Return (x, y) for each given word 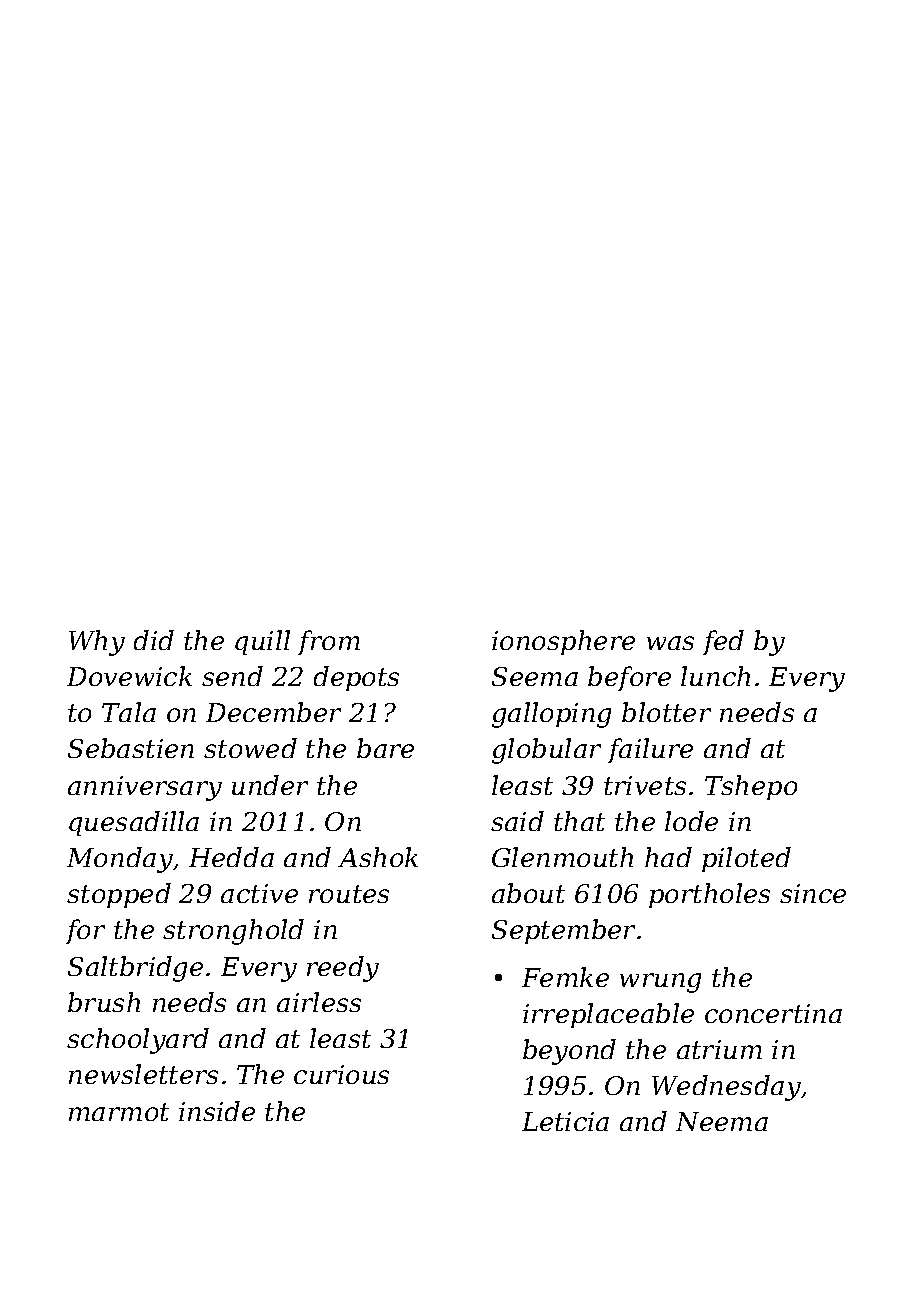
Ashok (378, 857)
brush (104, 1002)
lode (691, 821)
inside (217, 1111)
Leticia (565, 1121)
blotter (666, 712)
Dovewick (129, 676)
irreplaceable (608, 1015)
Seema (535, 676)
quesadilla (134, 823)
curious (341, 1074)
